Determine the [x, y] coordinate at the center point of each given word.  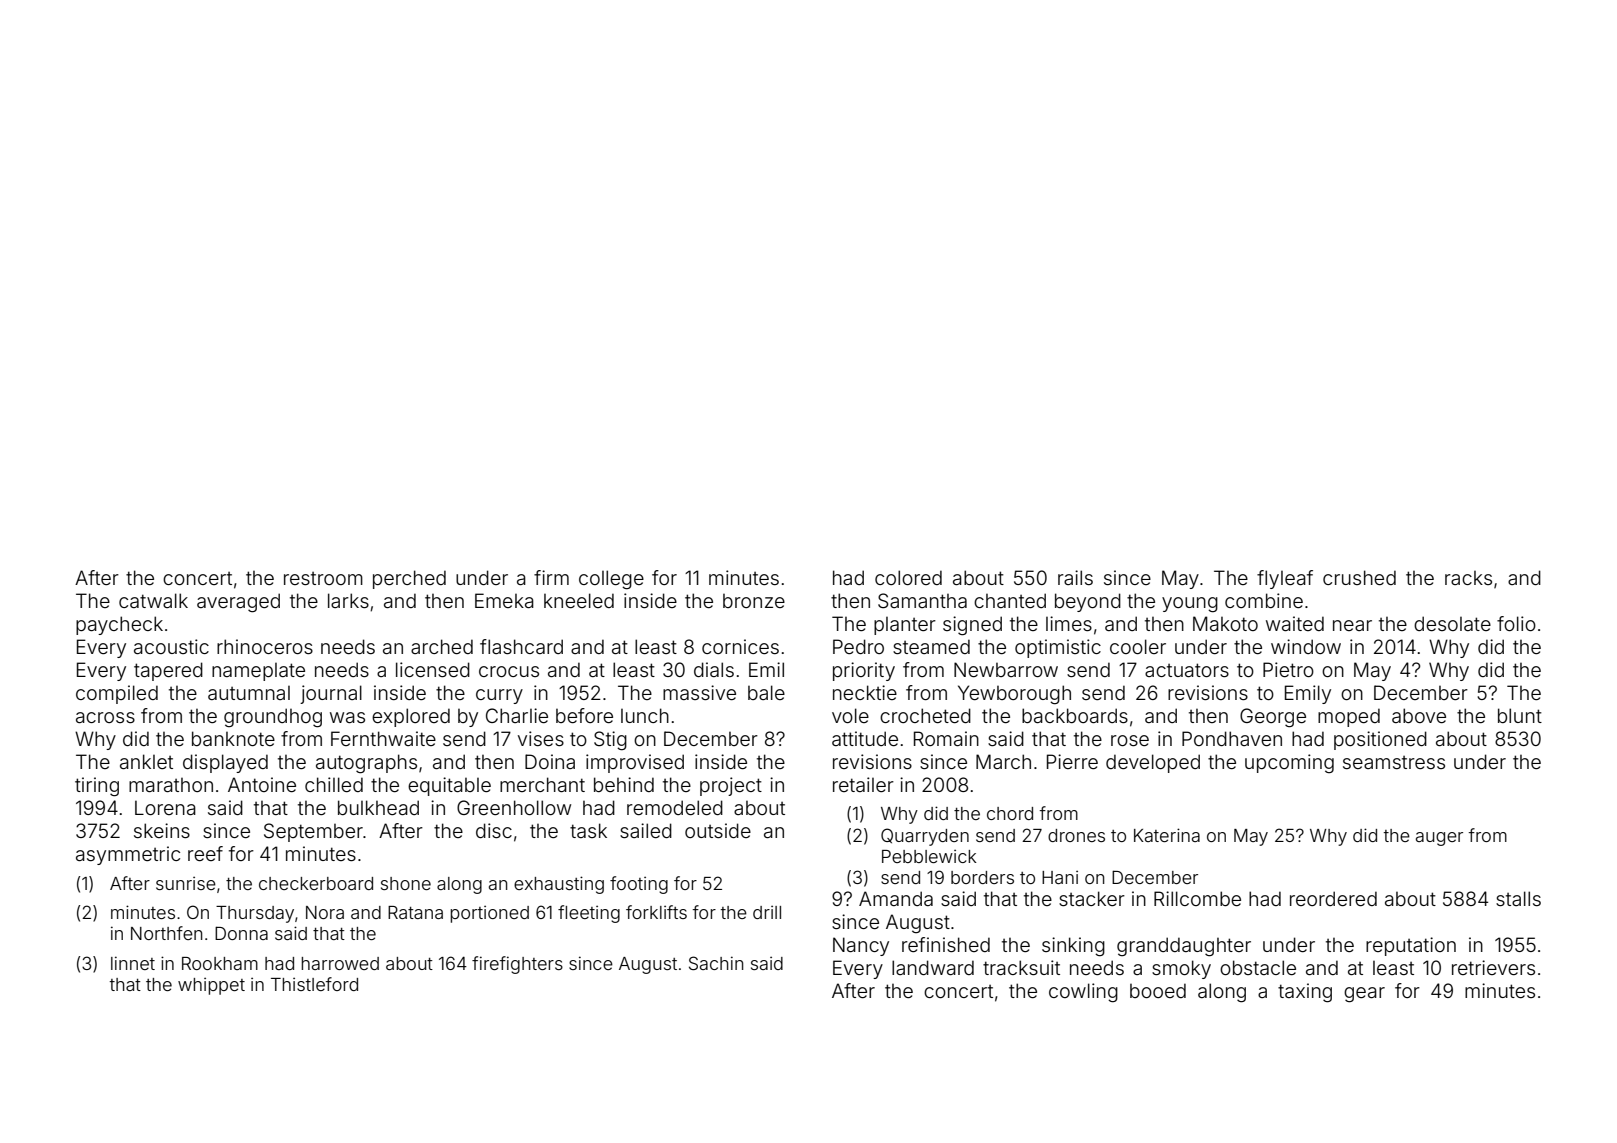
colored [908, 577]
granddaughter [1184, 947]
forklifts [656, 912]
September [313, 832]
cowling [1083, 993]
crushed [1359, 577]
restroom [323, 578]
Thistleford [314, 984]
